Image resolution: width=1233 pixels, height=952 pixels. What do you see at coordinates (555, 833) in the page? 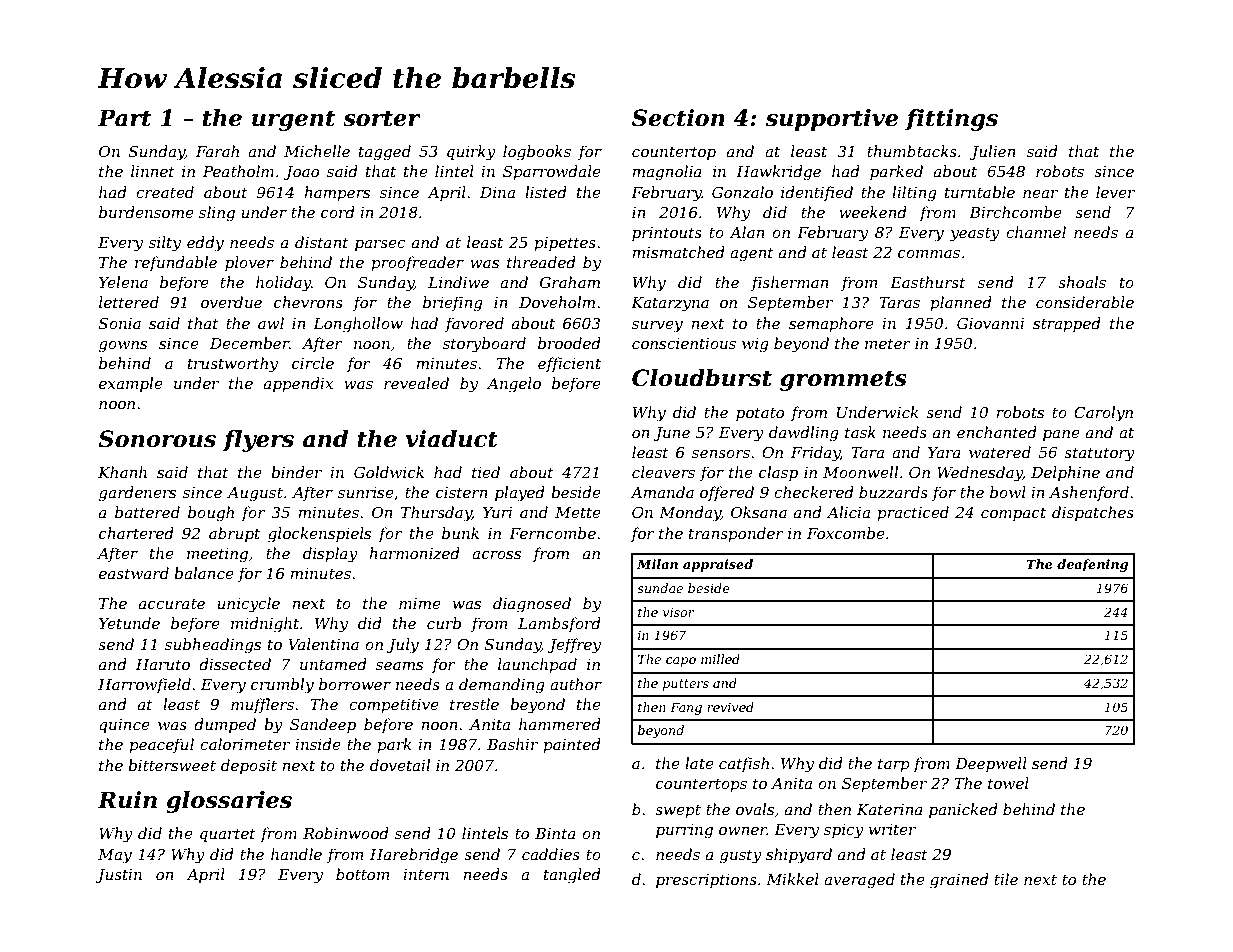
I see `Binta` at bounding box center [555, 833].
